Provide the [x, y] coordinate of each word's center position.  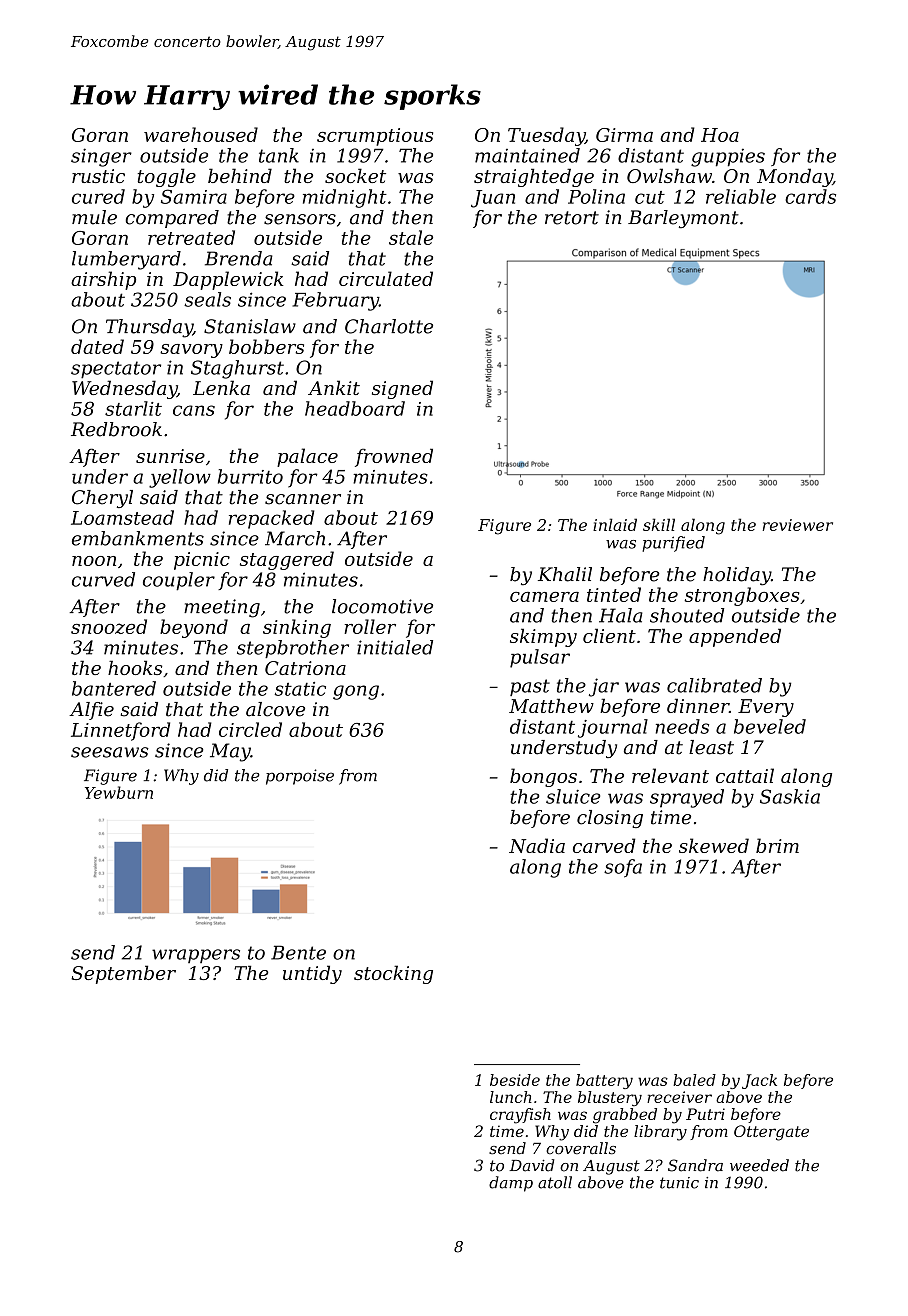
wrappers [196, 956]
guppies [728, 157]
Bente [298, 952]
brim [777, 845]
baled [694, 1080]
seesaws [110, 752]
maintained [527, 155]
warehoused [201, 134]
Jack [759, 1081]
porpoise [300, 777]
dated [97, 346]
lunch [511, 1097]
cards [810, 196]
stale [411, 237]
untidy [312, 974]
